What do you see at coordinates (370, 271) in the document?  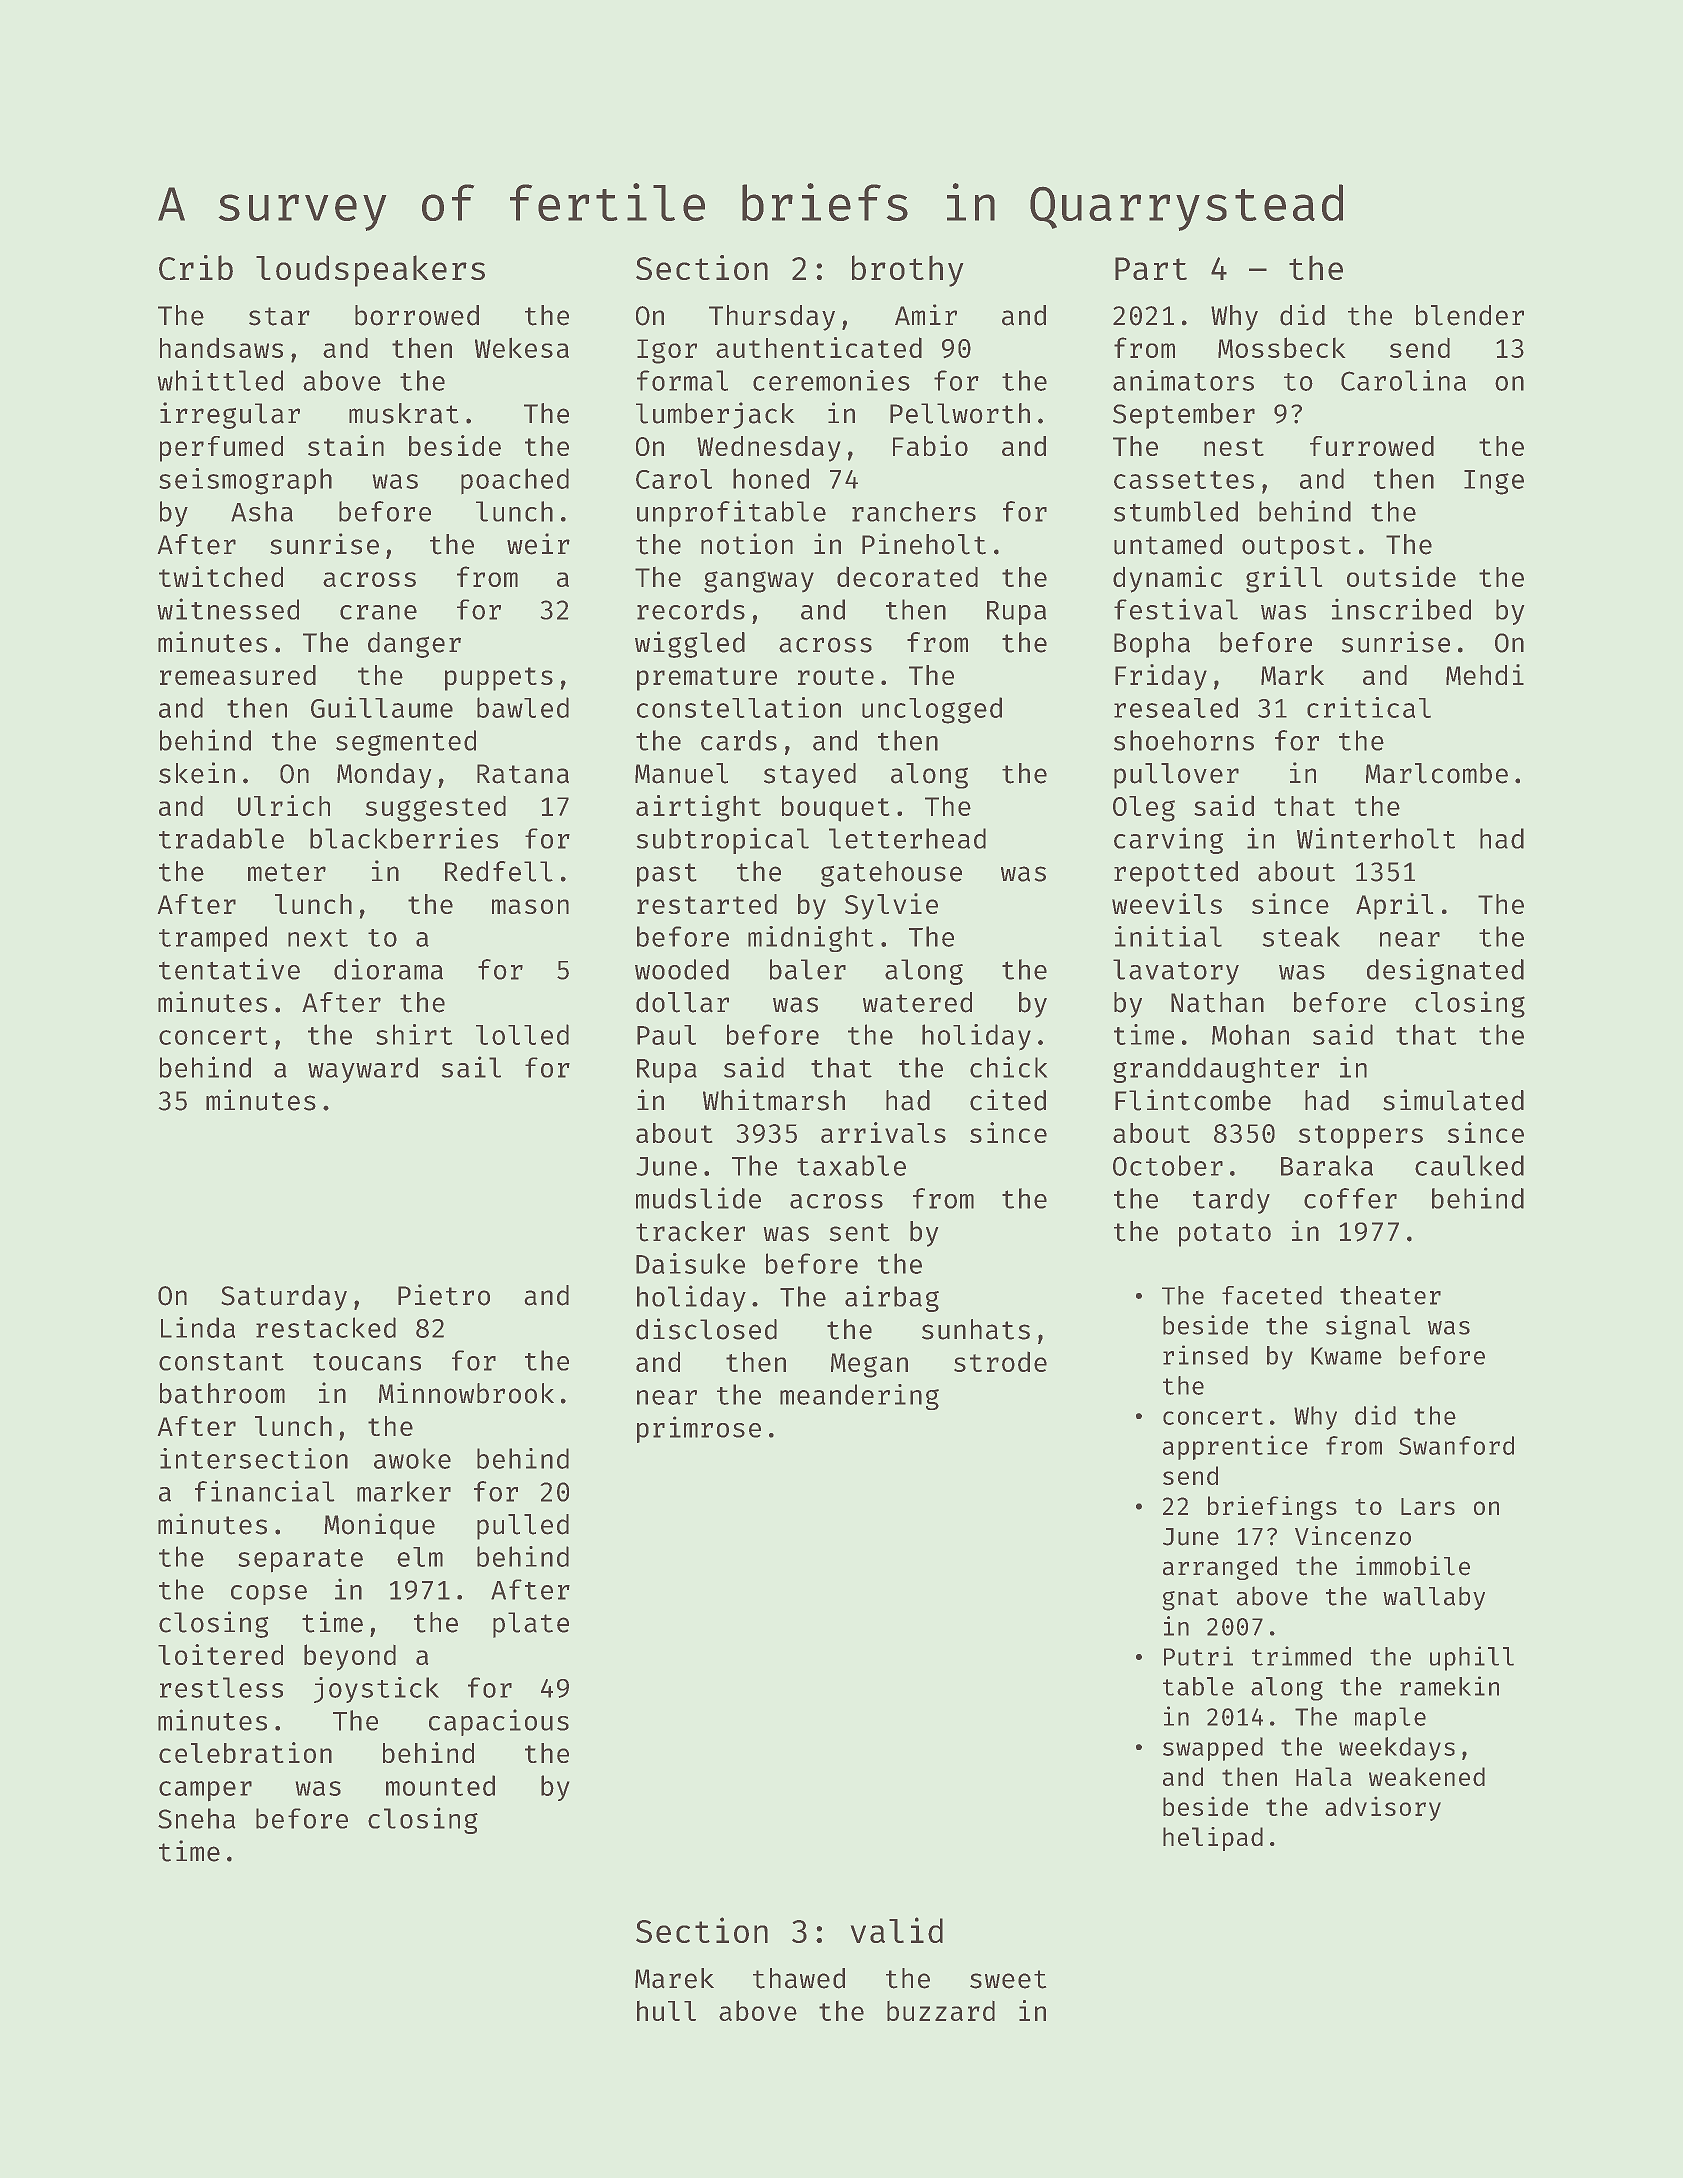 I see `loudspeakers` at bounding box center [370, 271].
